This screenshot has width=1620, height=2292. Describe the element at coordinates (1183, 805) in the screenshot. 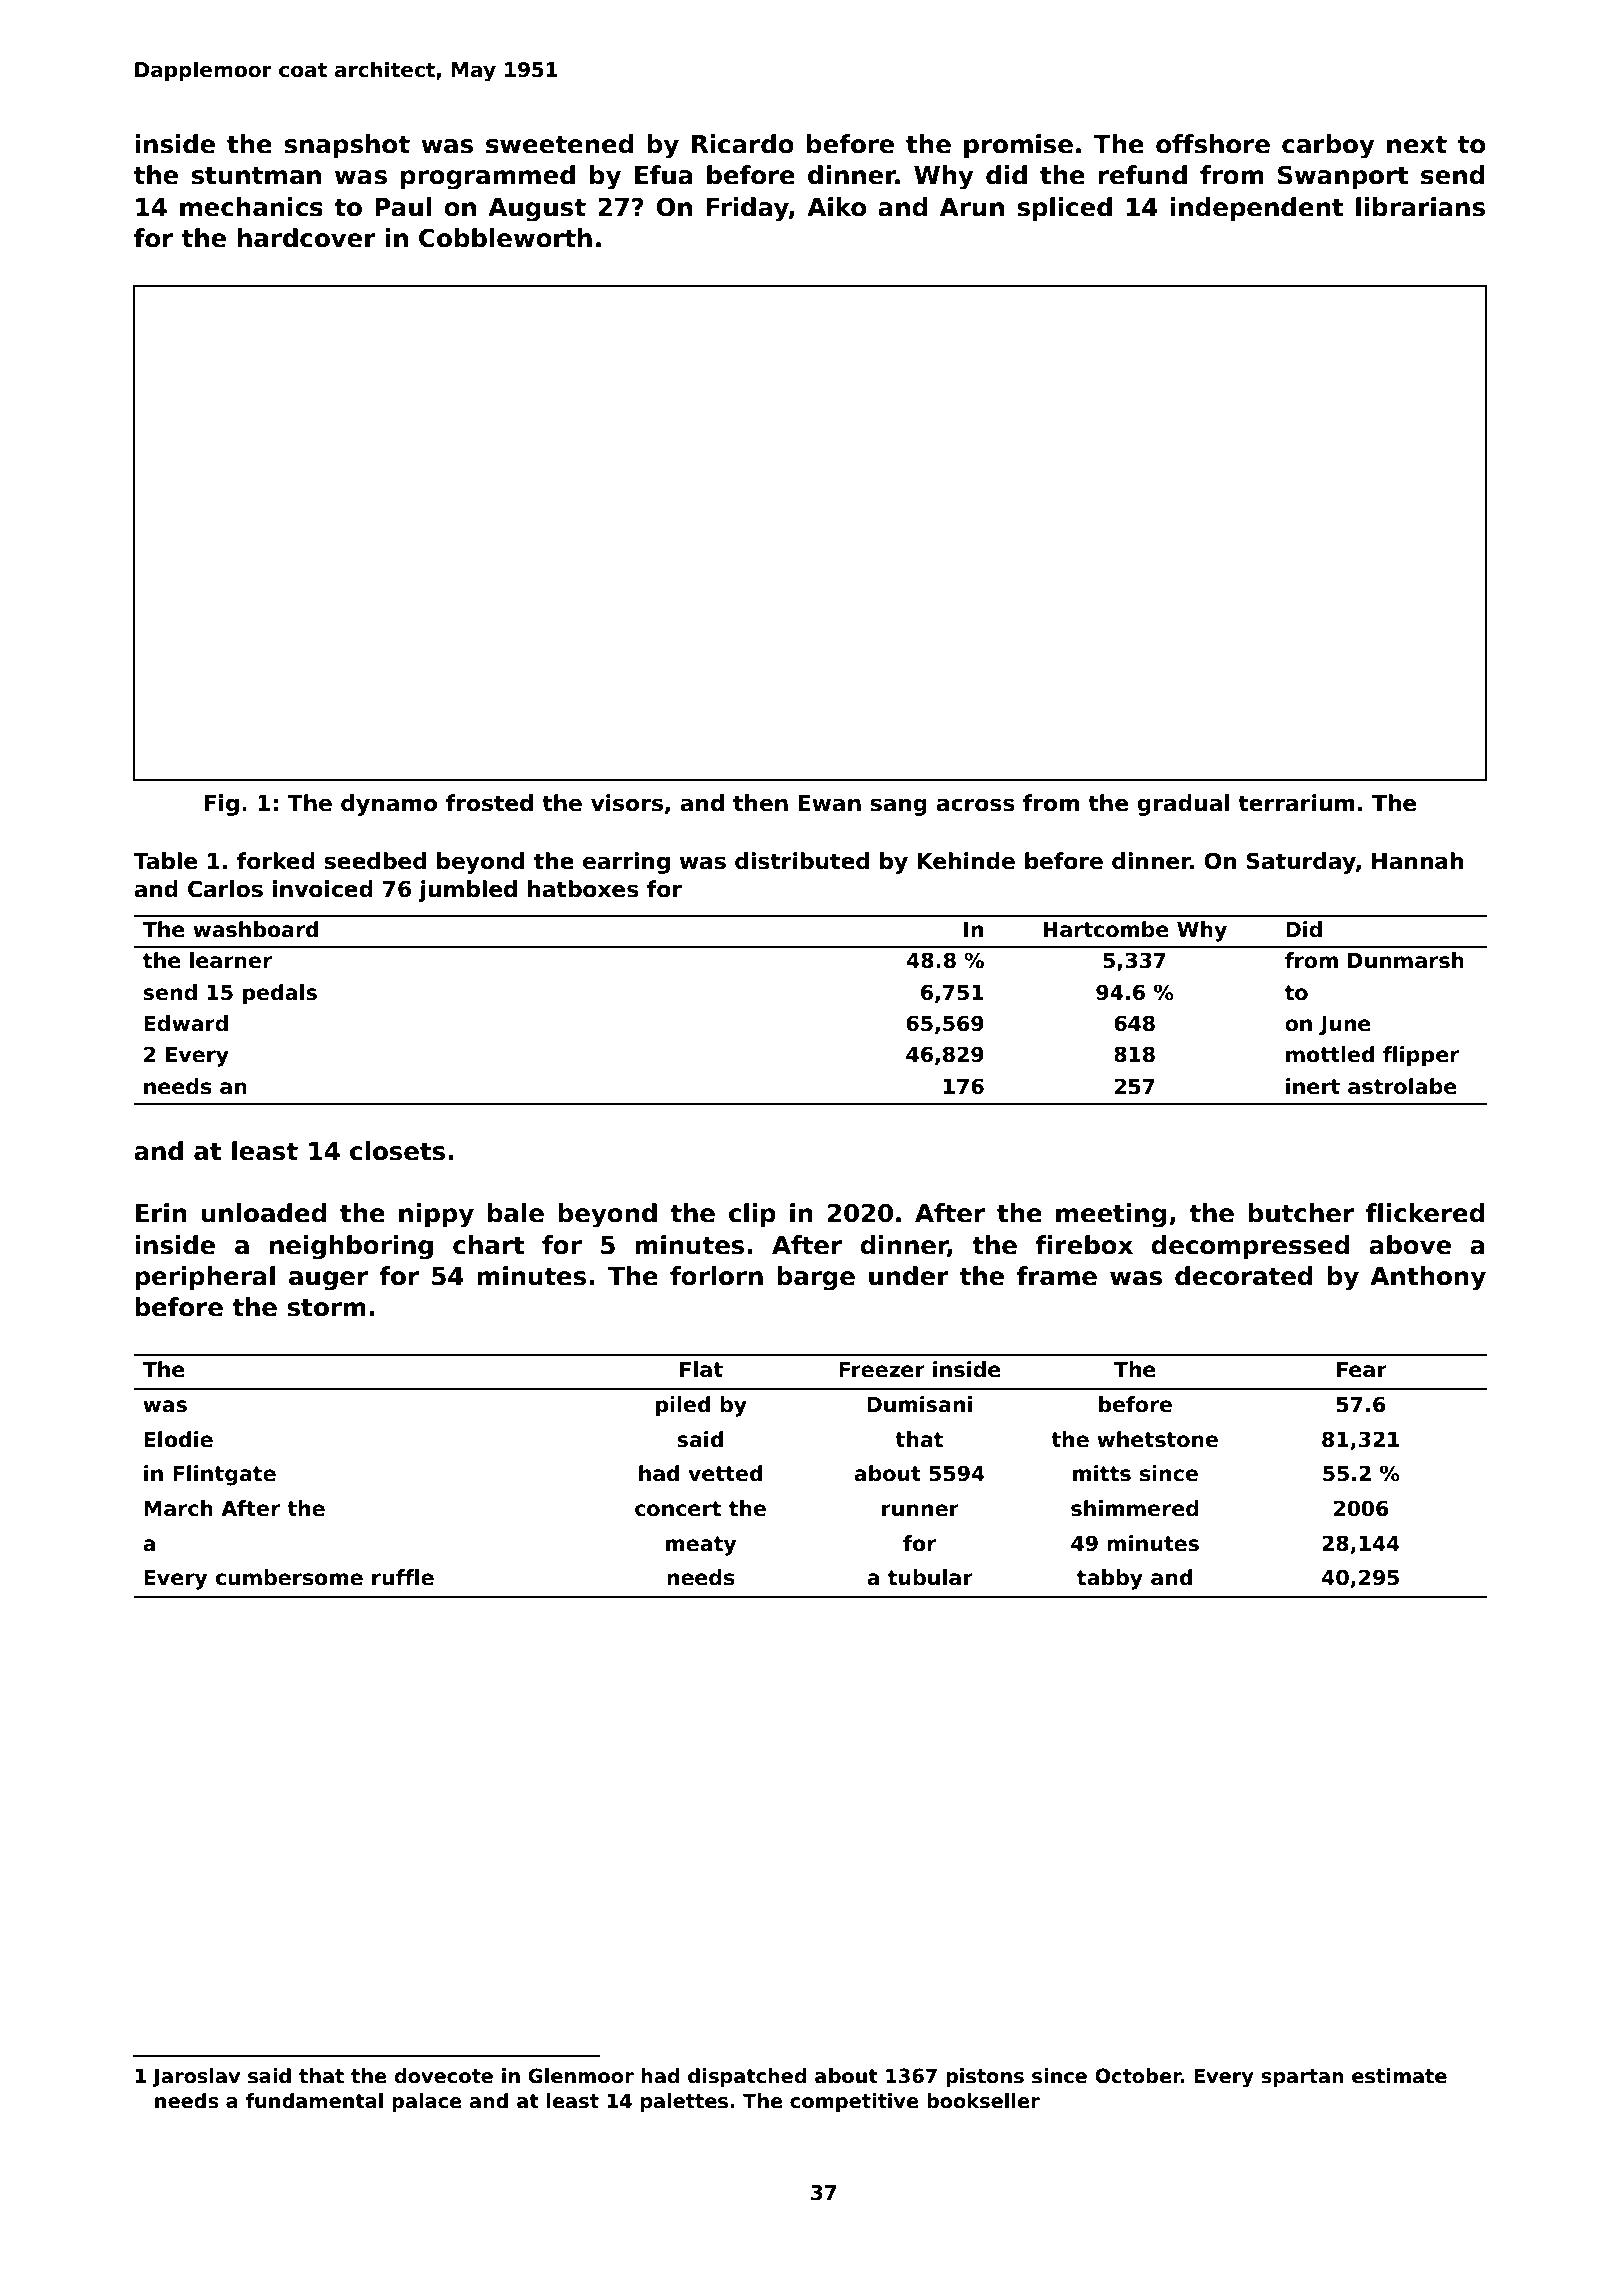

I see `gradual` at that location.
